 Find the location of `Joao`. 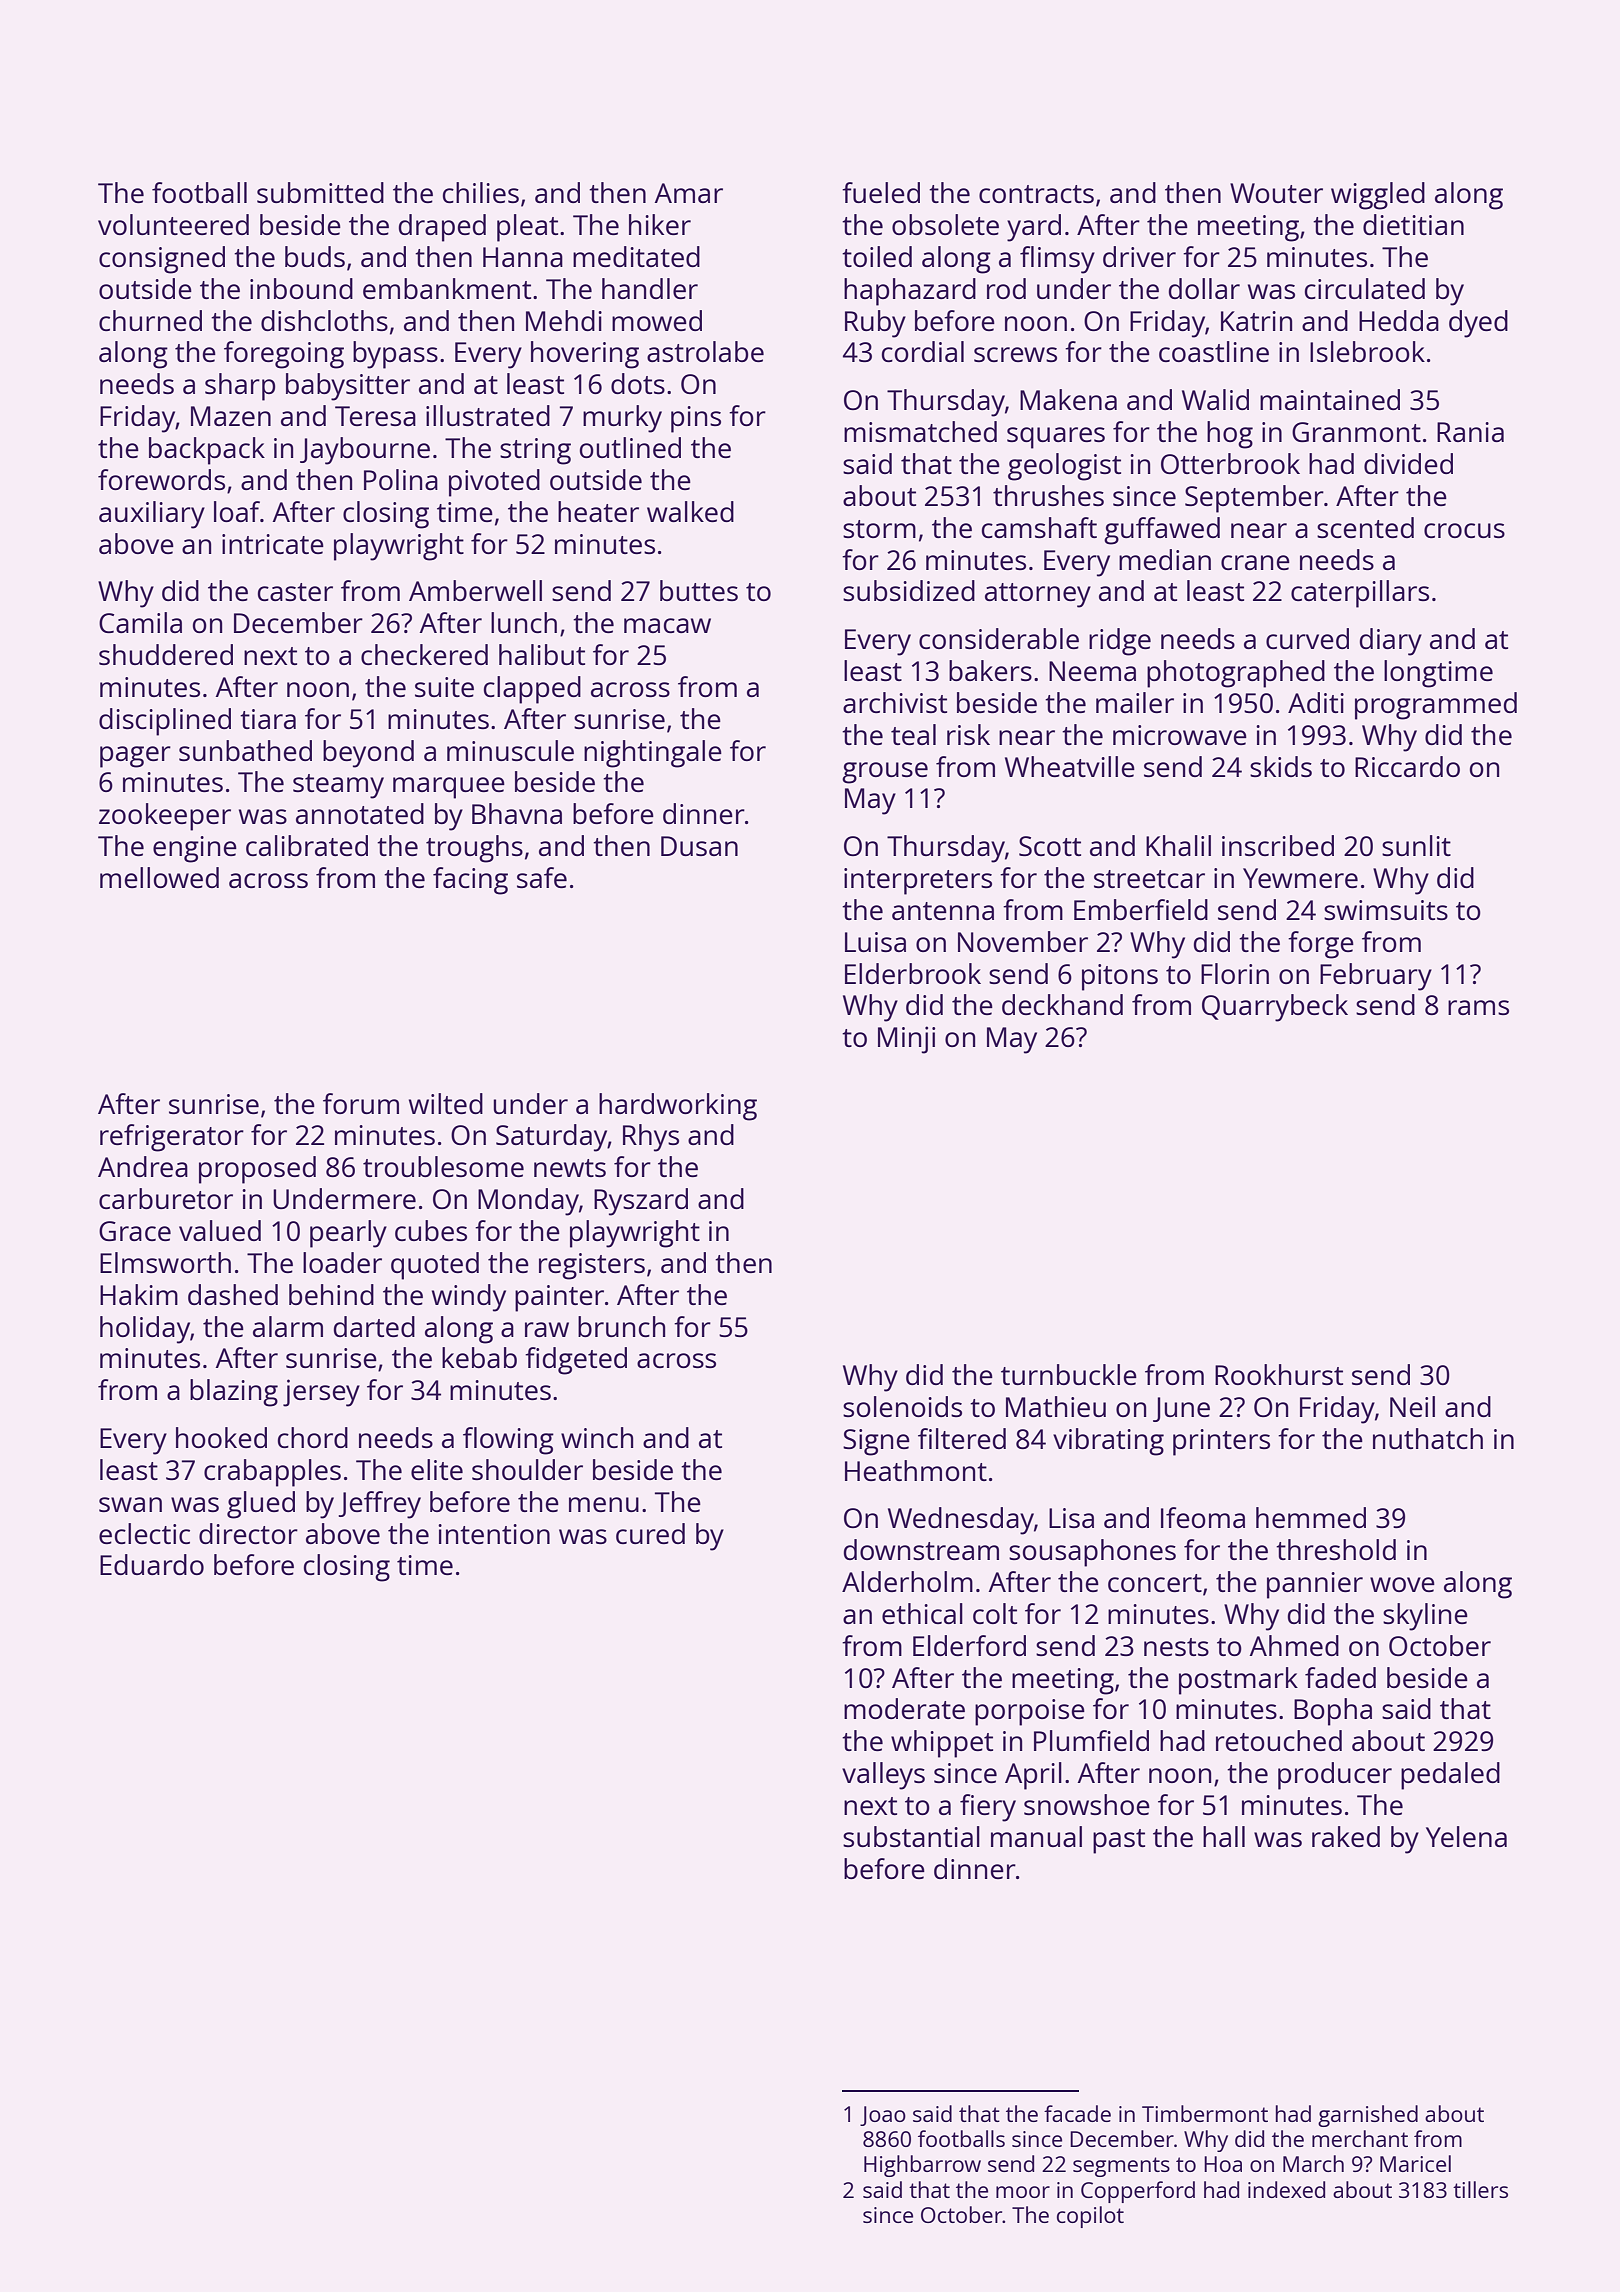

Joao is located at coordinates (883, 2116).
